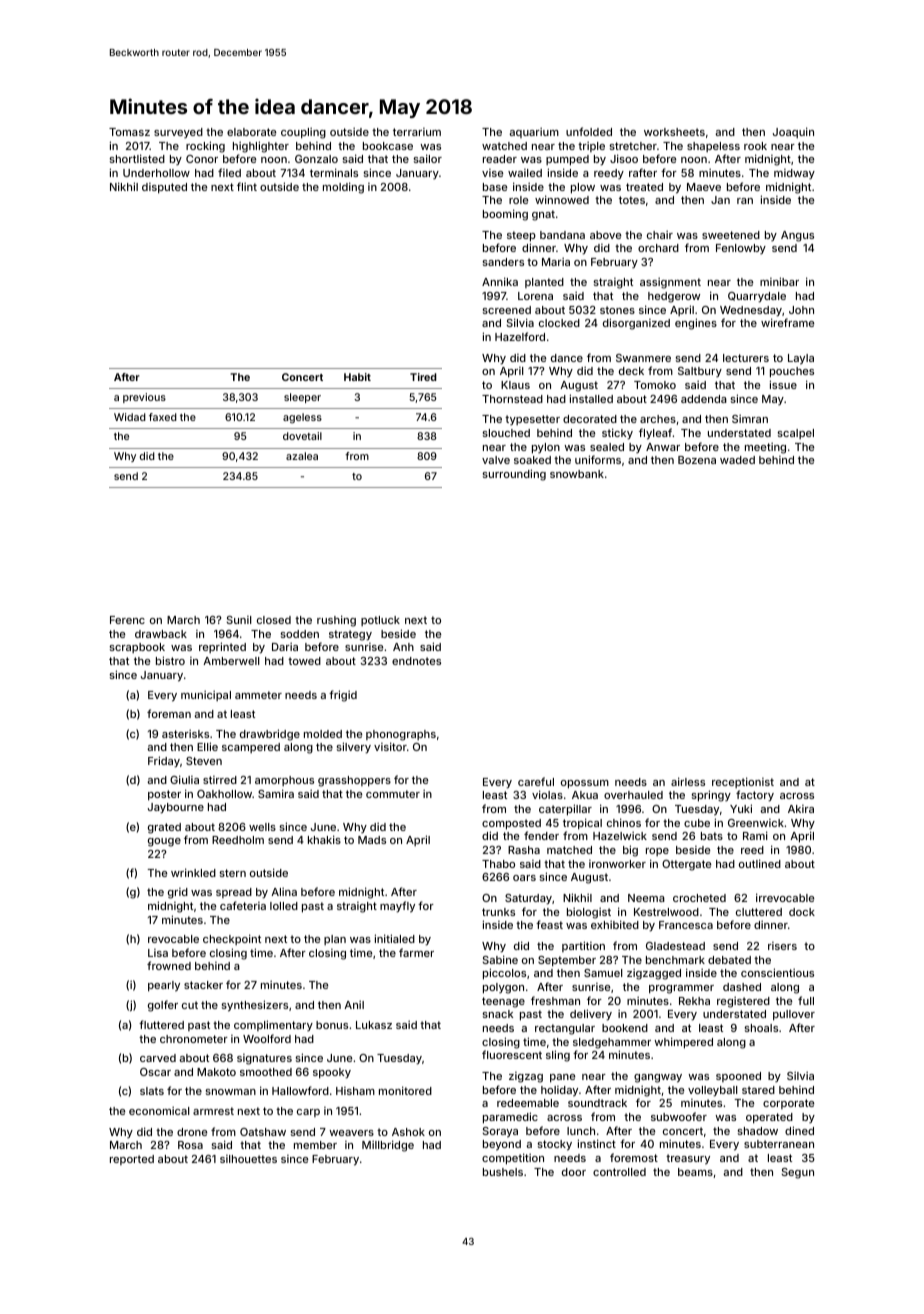 The height and width of the screenshot is (1314, 924). I want to click on phonographs, so click(401, 735).
